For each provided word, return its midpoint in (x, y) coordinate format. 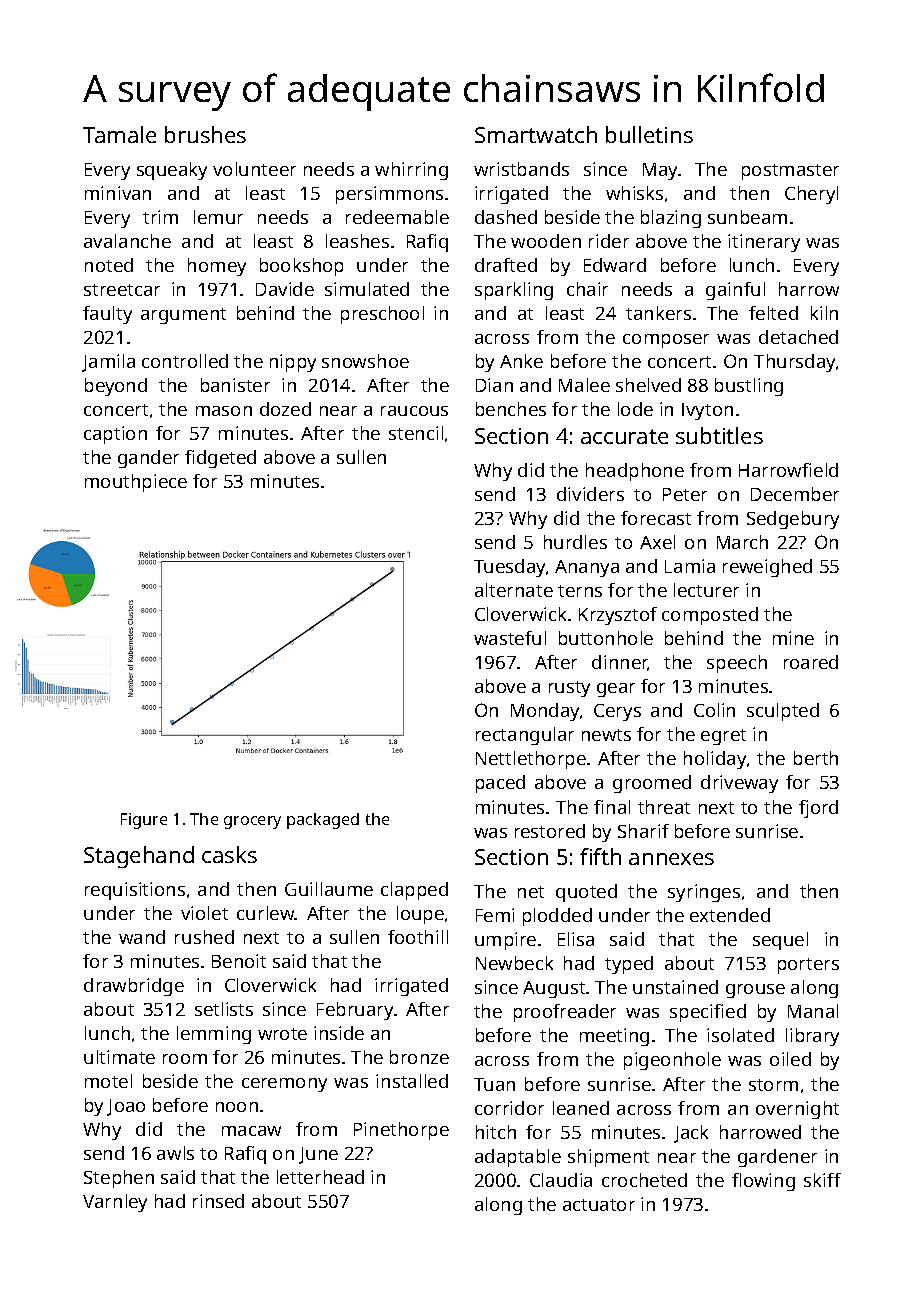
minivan (118, 193)
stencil (416, 433)
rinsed (218, 1201)
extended (730, 915)
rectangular (525, 736)
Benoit (239, 961)
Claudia (561, 1180)
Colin (714, 710)
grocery (252, 822)
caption (115, 435)
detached (798, 337)
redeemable (397, 217)
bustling (749, 387)
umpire (505, 941)
